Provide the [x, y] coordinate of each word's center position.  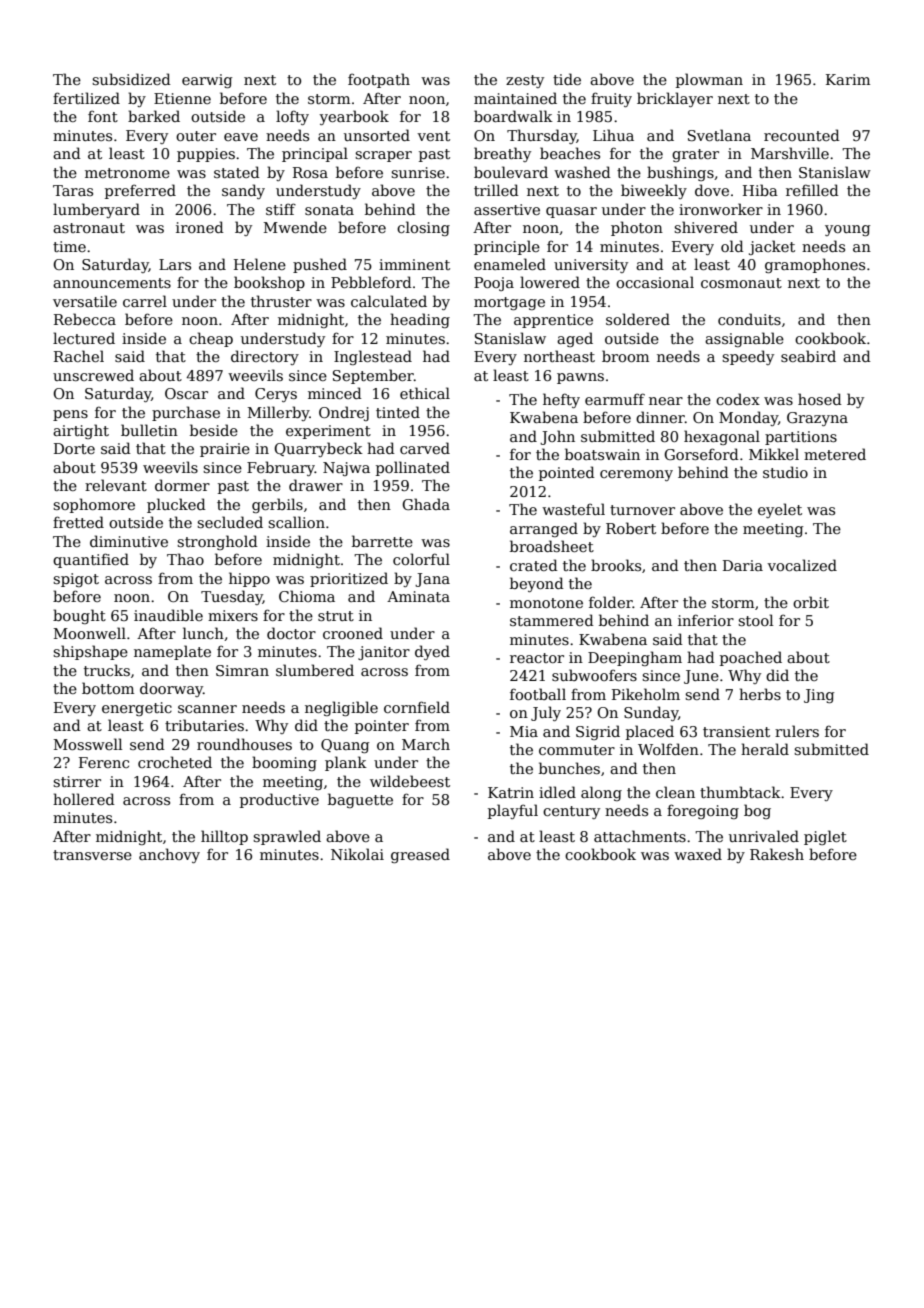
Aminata [418, 596]
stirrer [77, 781]
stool [755, 620]
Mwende [295, 227]
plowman [709, 80]
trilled [496, 190]
